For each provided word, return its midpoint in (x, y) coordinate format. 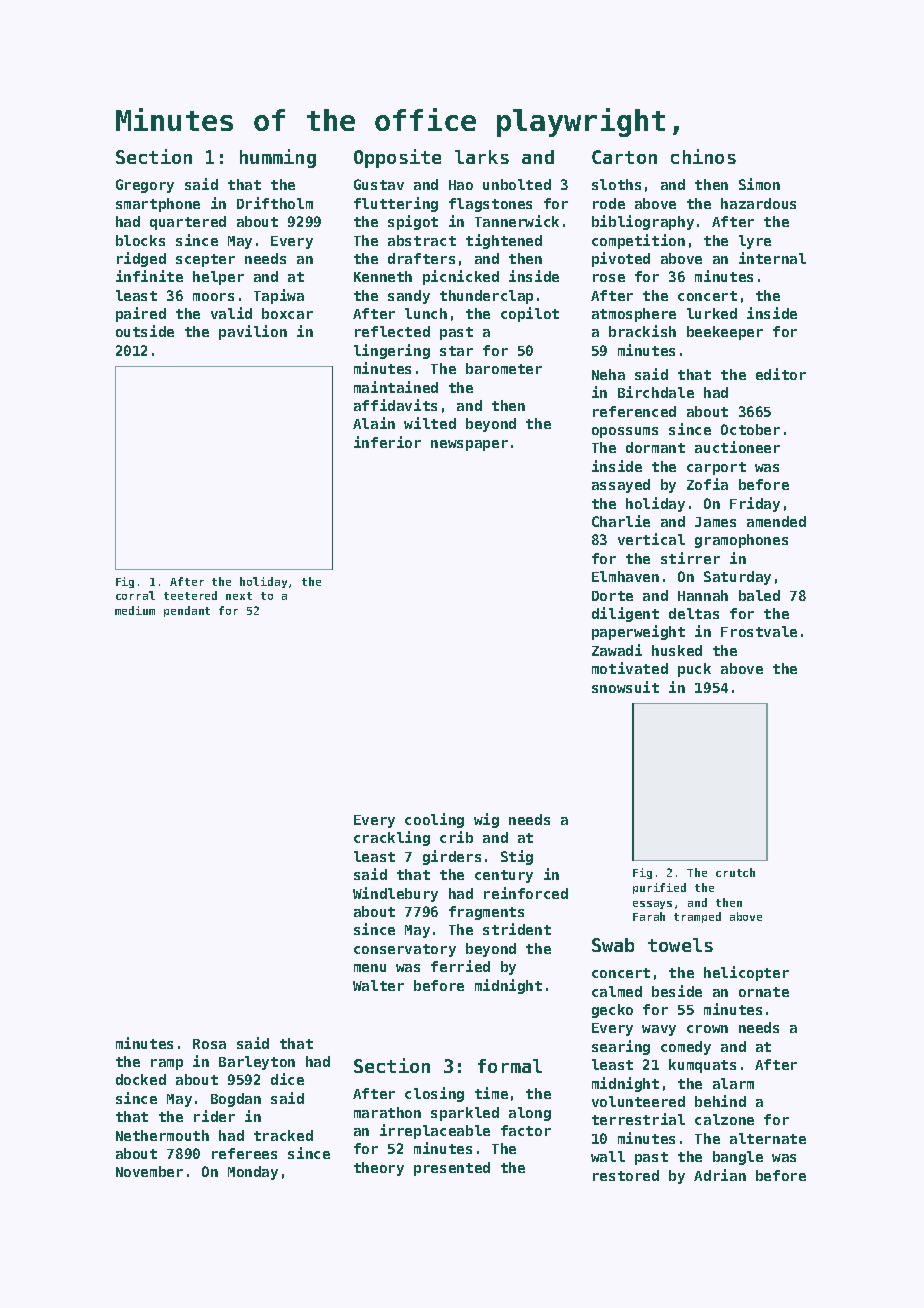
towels (680, 945)
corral (135, 595)
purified (659, 888)
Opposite (397, 158)
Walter (378, 985)
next (239, 596)
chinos (703, 156)
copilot (530, 314)
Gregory (145, 186)
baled (759, 595)
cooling (434, 820)
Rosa (209, 1044)
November (149, 1171)
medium (135, 610)
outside (145, 331)
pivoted (621, 259)
